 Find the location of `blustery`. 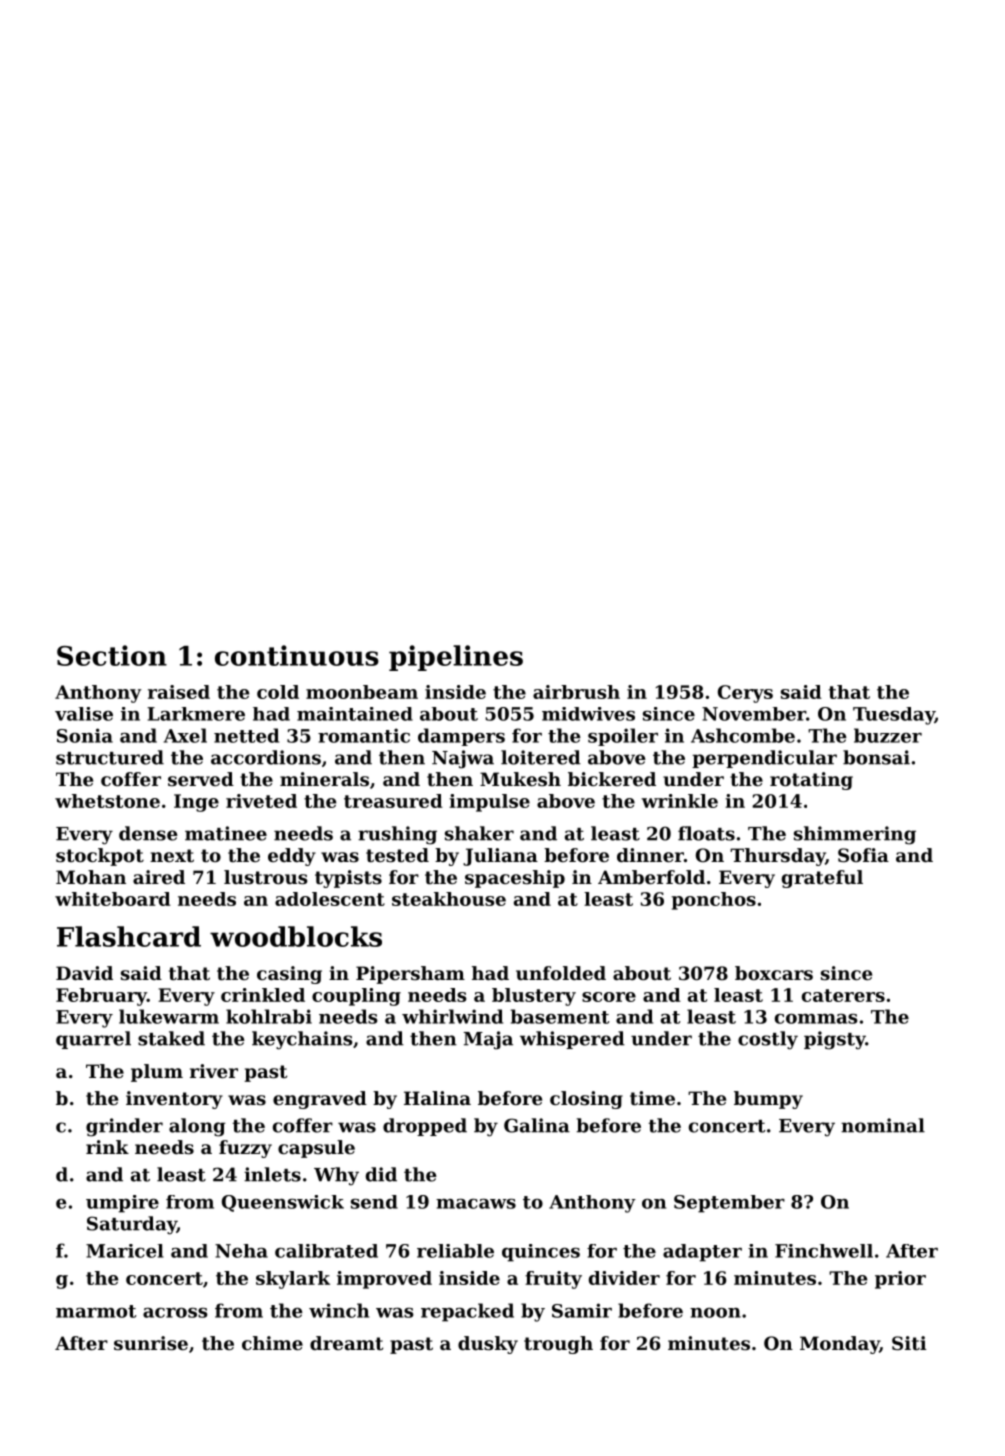

blustery is located at coordinates (534, 997).
